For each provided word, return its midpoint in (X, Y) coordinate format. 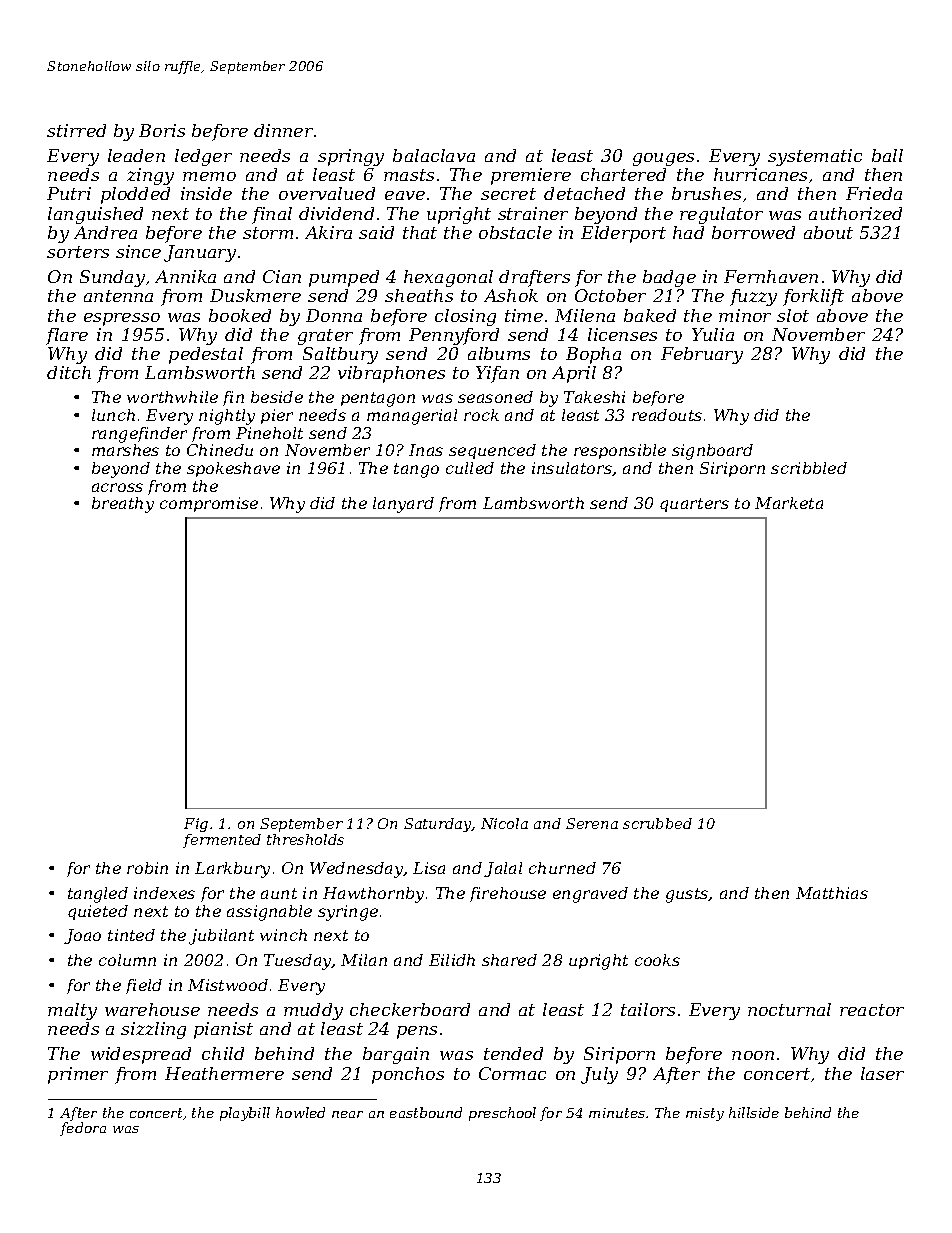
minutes (617, 1113)
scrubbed (657, 823)
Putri (69, 193)
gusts (687, 895)
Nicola (504, 823)
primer (78, 1075)
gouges (663, 159)
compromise (209, 504)
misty (705, 1114)
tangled (98, 895)
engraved (590, 895)
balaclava (434, 155)
